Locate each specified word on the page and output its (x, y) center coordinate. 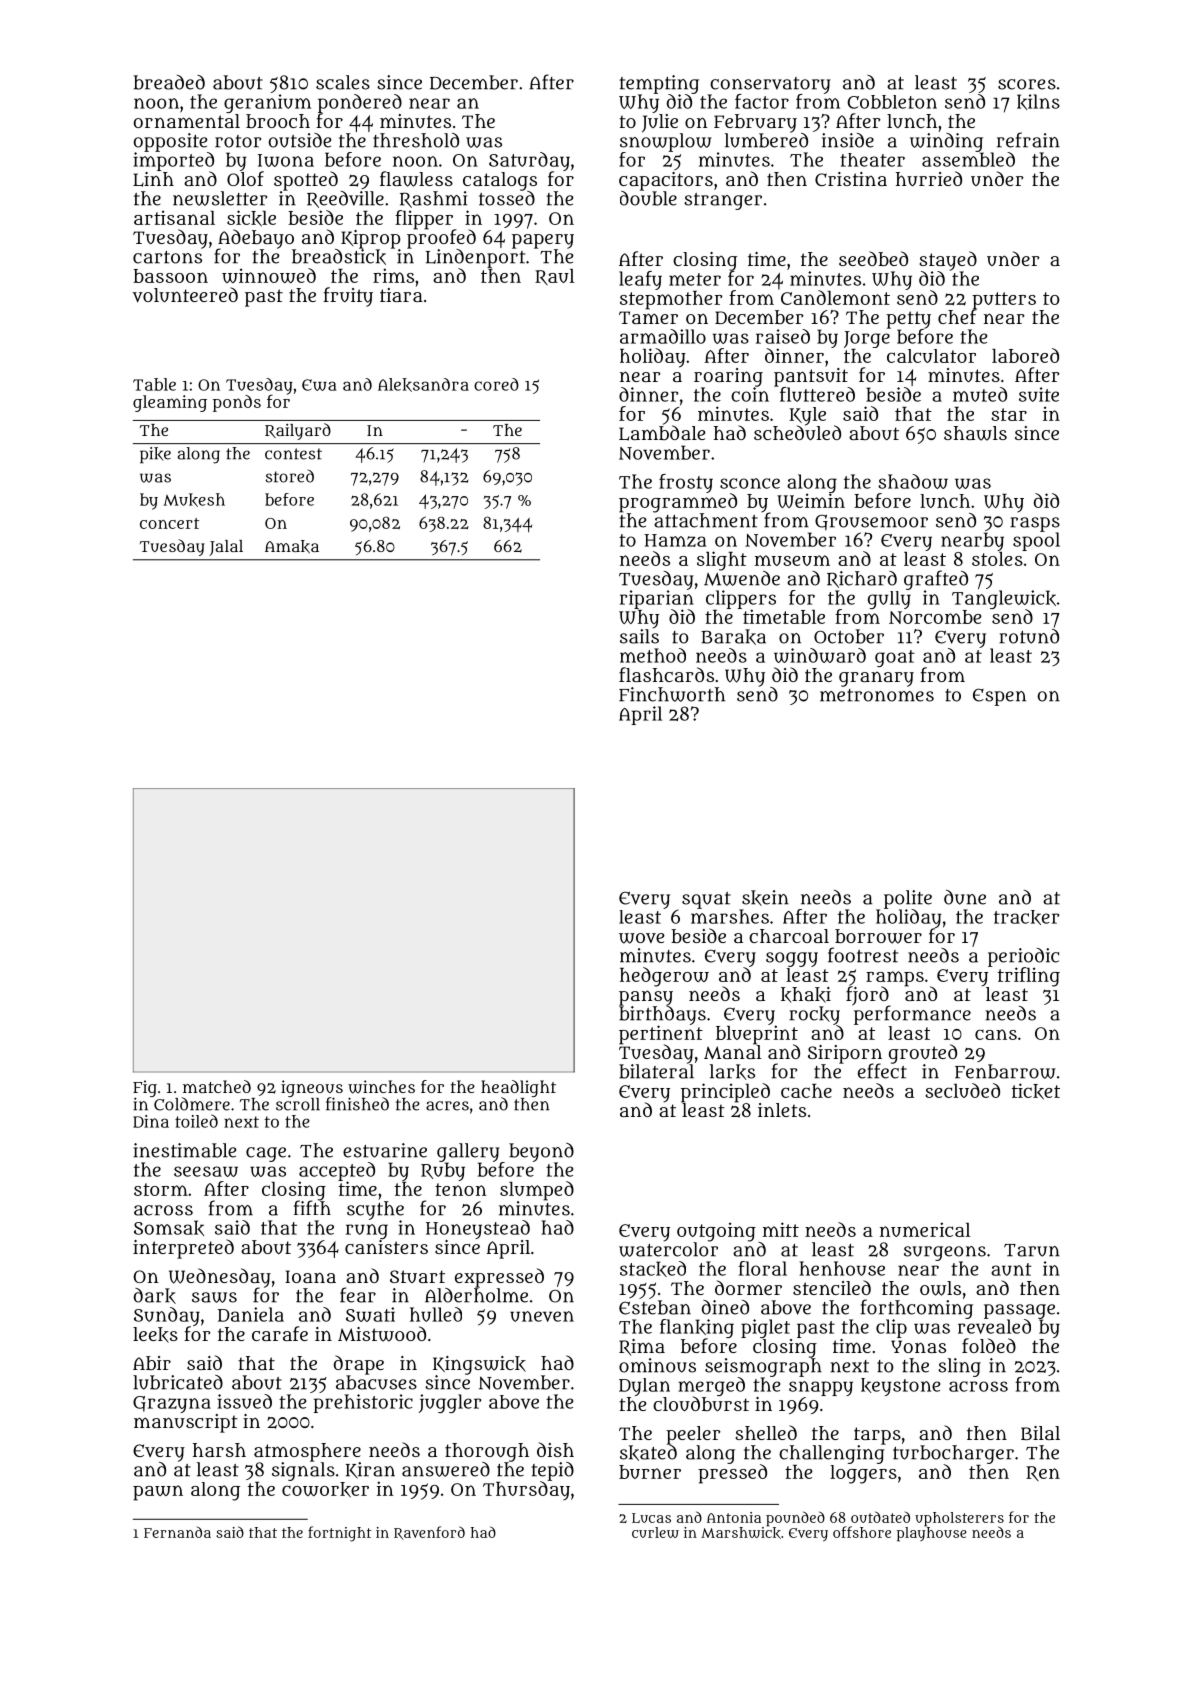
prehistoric (363, 1403)
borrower (878, 936)
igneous (312, 1088)
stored (289, 476)
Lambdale (662, 433)
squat (706, 900)
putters (1004, 300)
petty (908, 320)
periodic (1023, 957)
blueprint (757, 1034)
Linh (153, 179)
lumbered (766, 140)
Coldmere (192, 1104)
